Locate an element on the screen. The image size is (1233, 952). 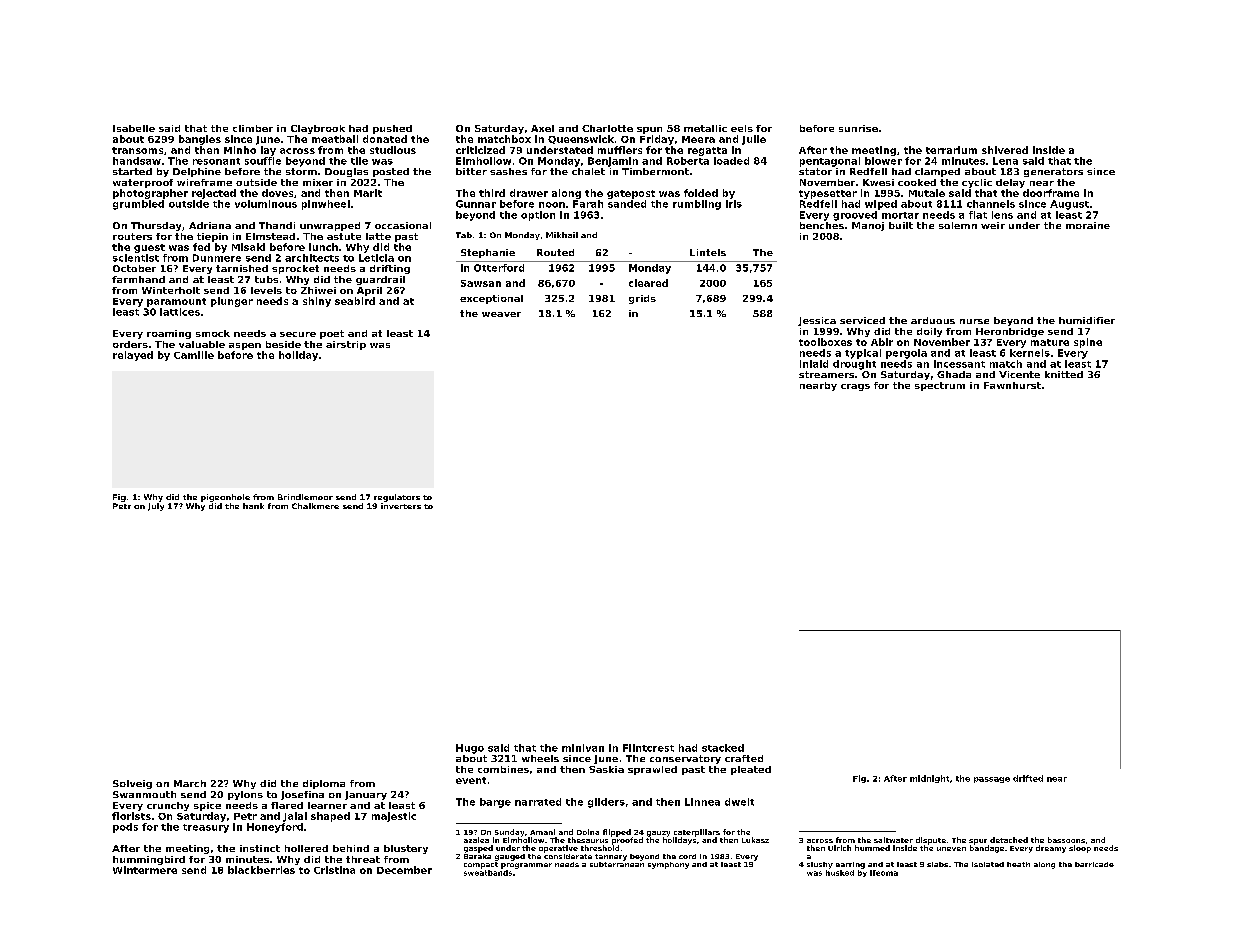
Charlotte is located at coordinates (607, 128).
